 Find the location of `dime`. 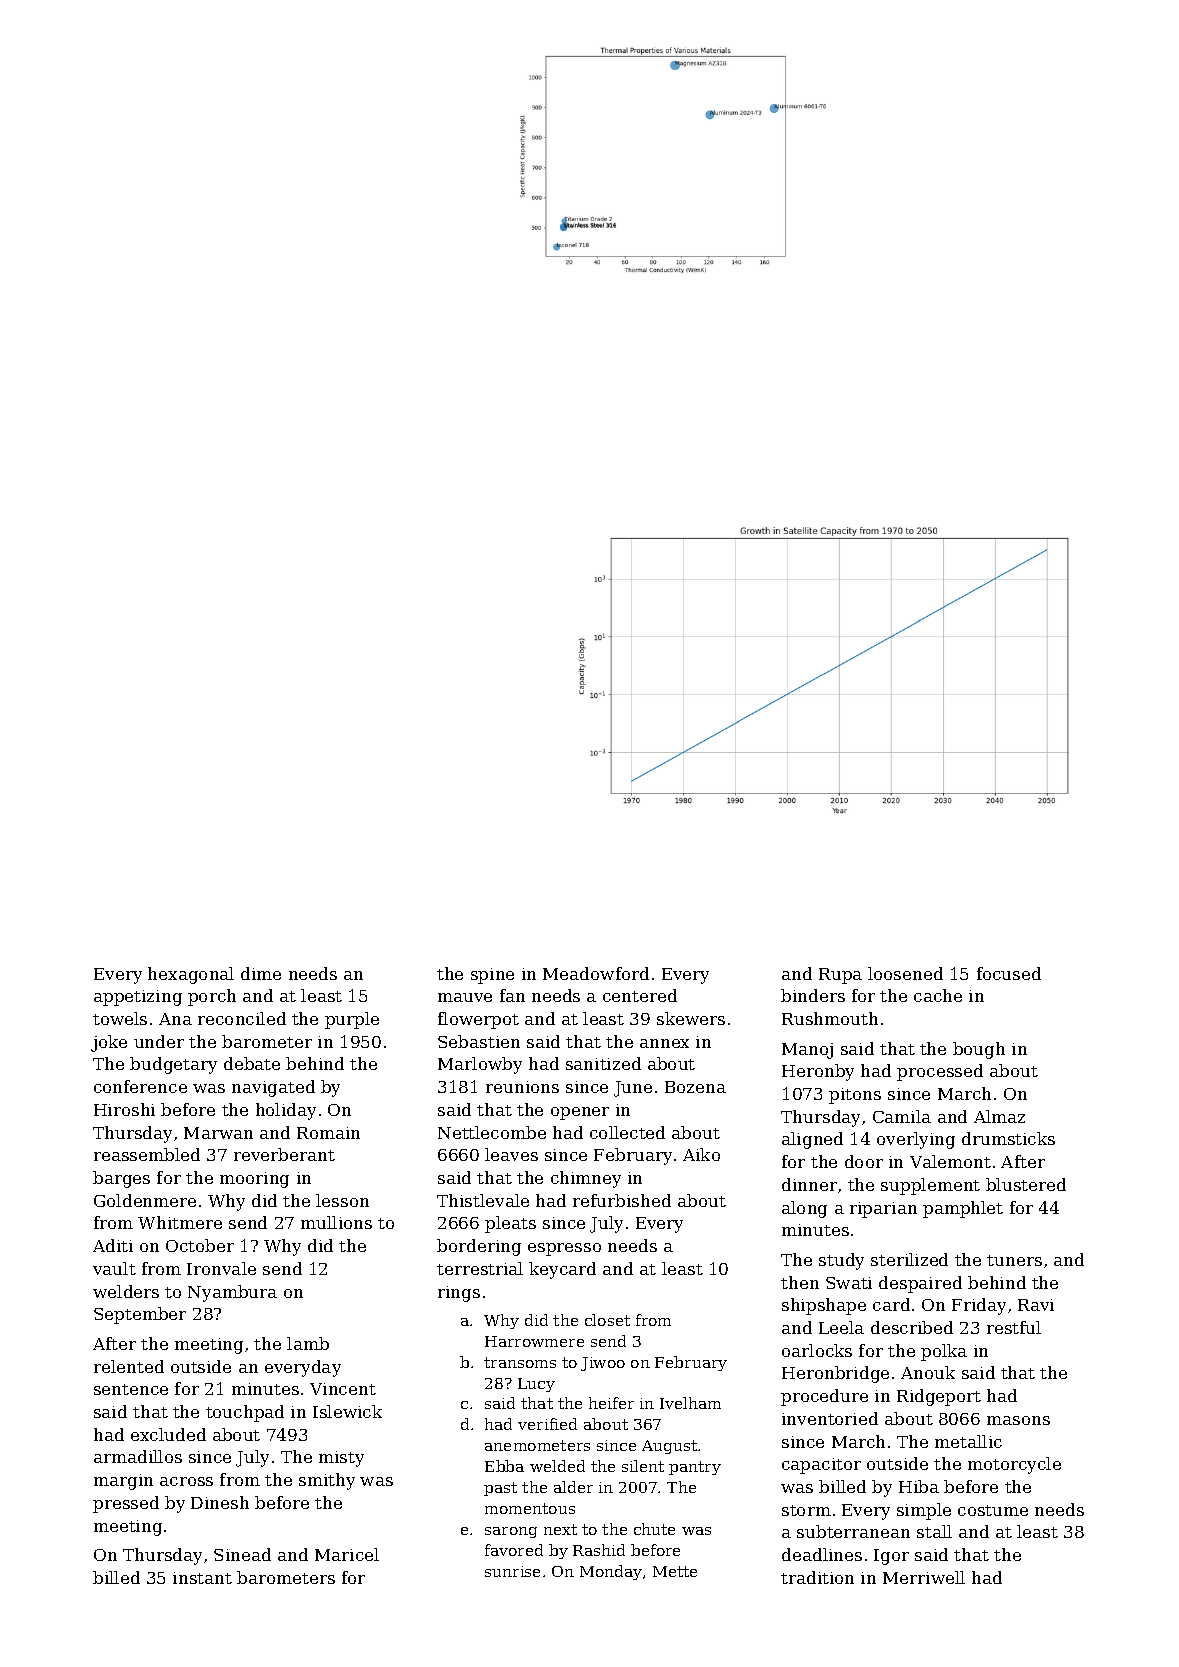

dime is located at coordinates (261, 973).
